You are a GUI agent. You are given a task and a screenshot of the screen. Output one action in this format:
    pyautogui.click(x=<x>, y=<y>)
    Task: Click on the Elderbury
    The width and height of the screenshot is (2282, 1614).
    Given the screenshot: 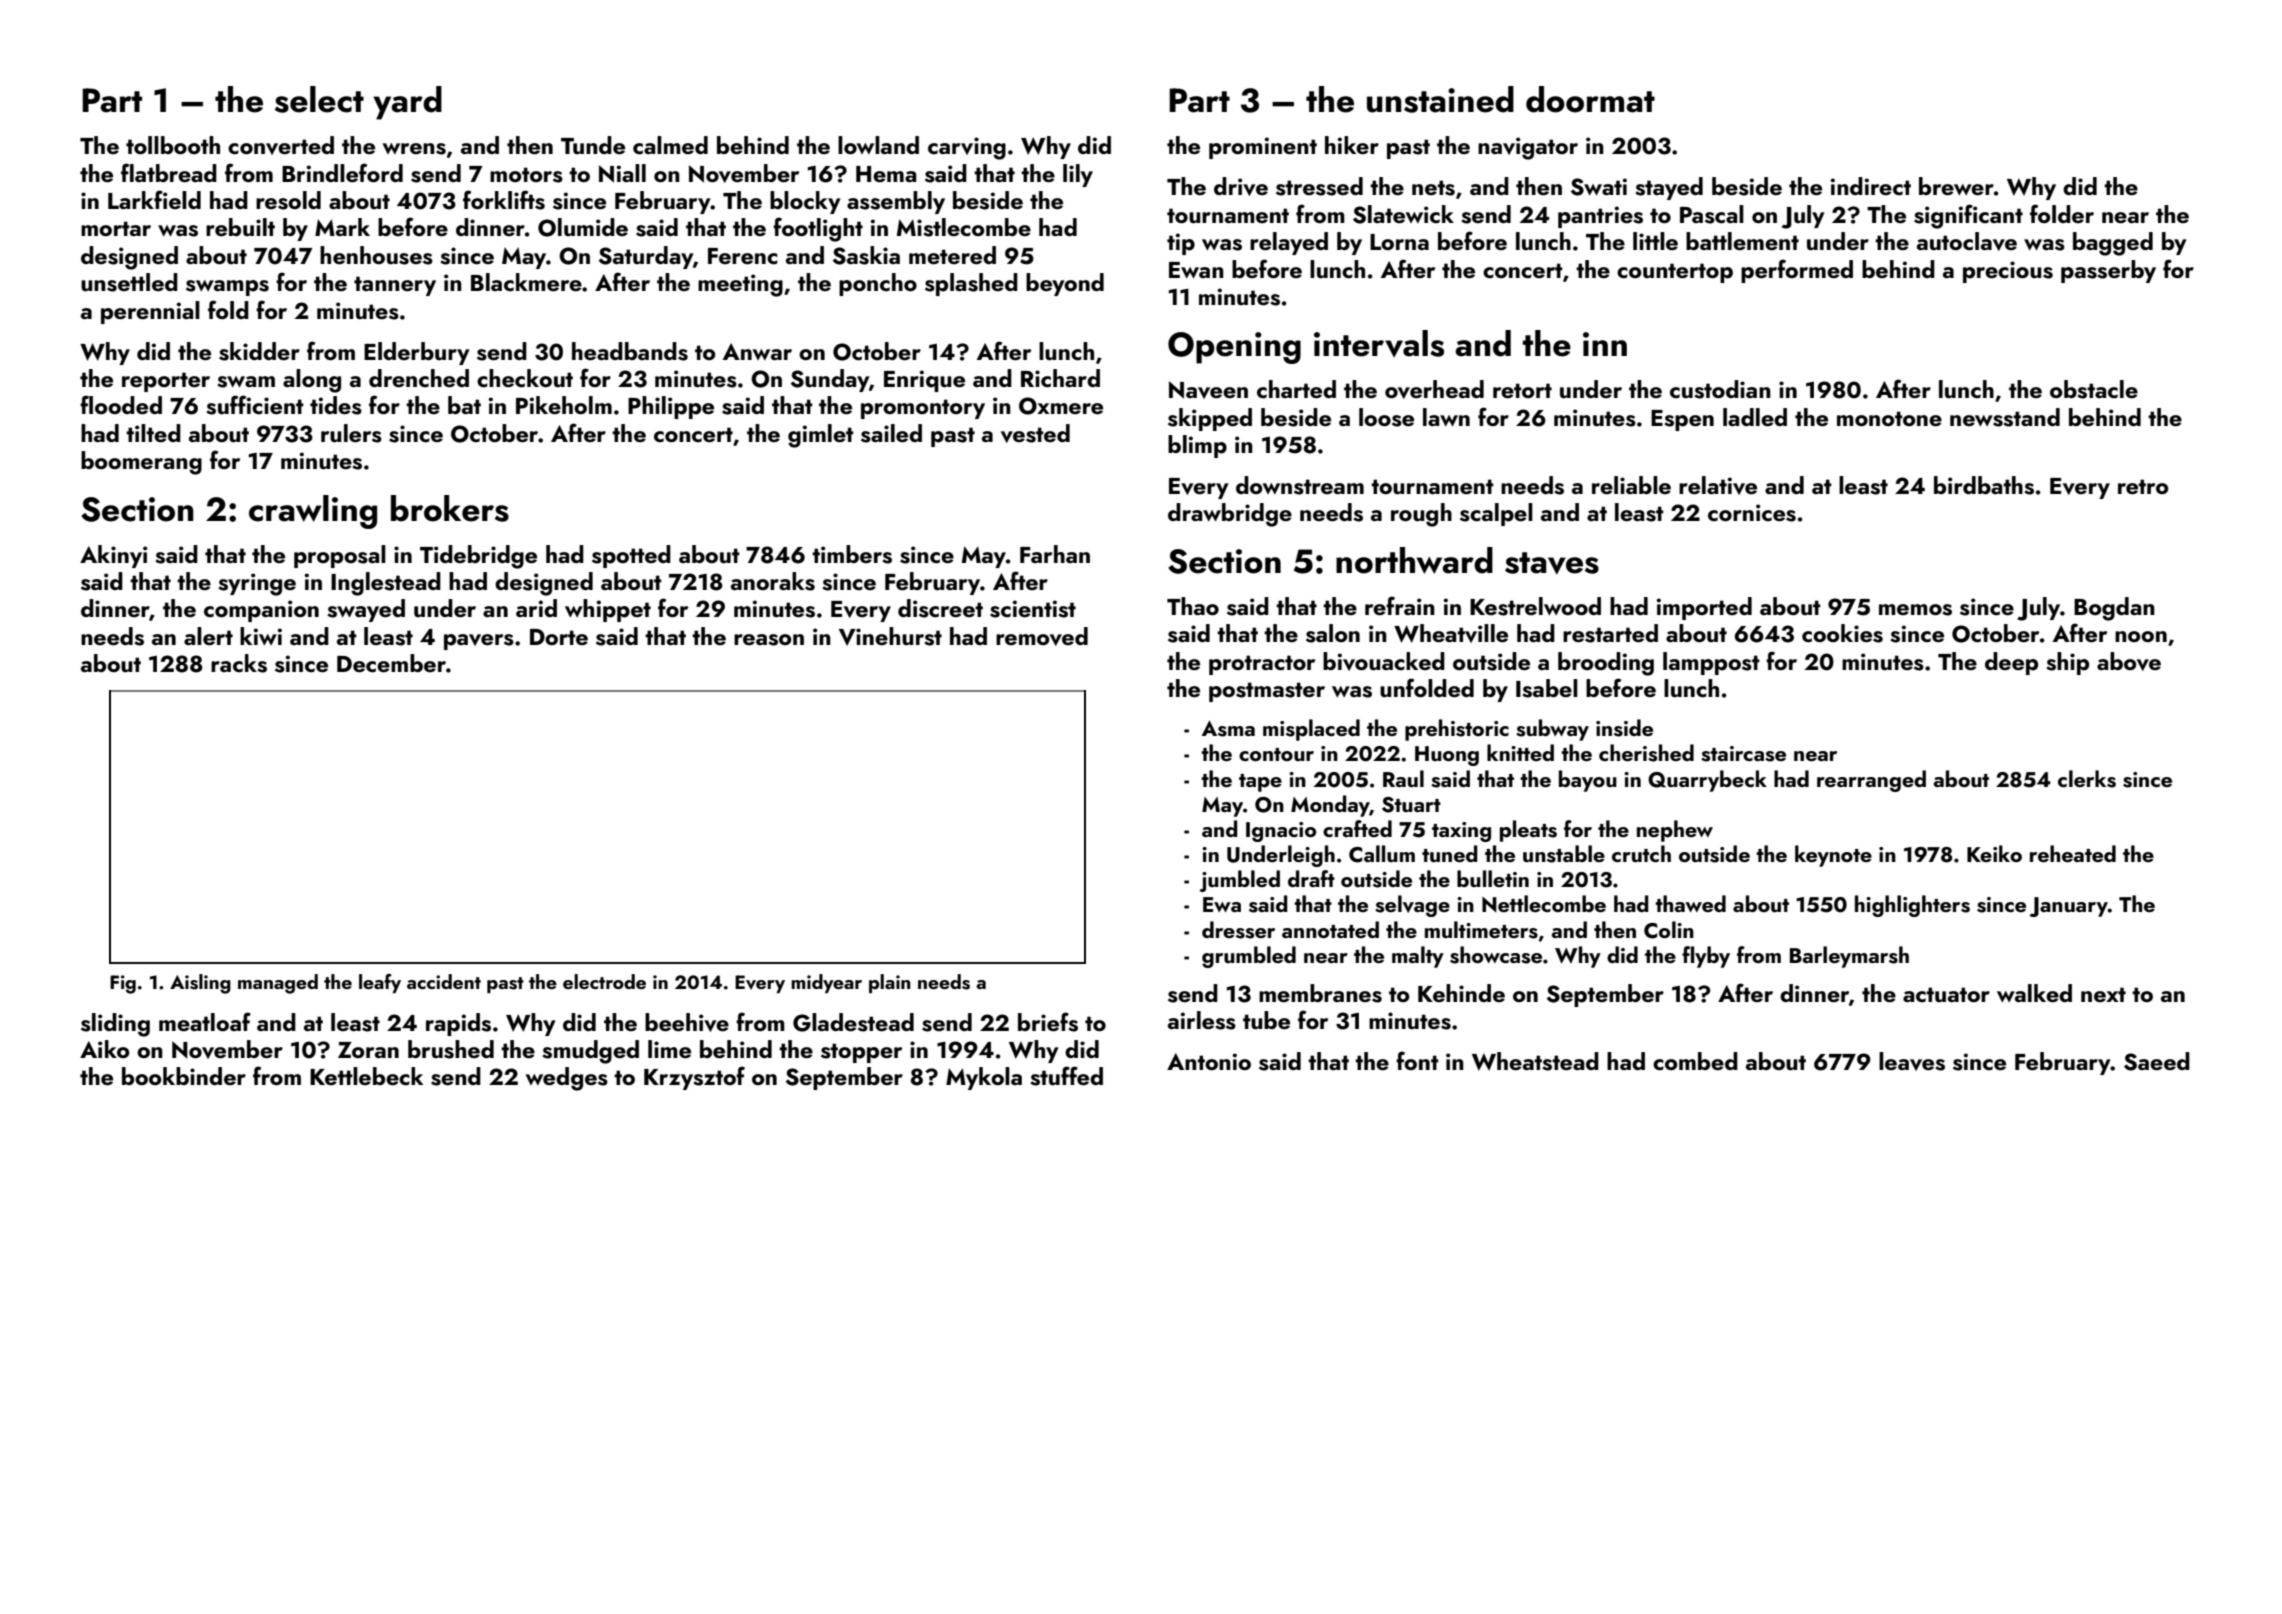 What is the action you would take?
    pyautogui.click(x=417, y=353)
